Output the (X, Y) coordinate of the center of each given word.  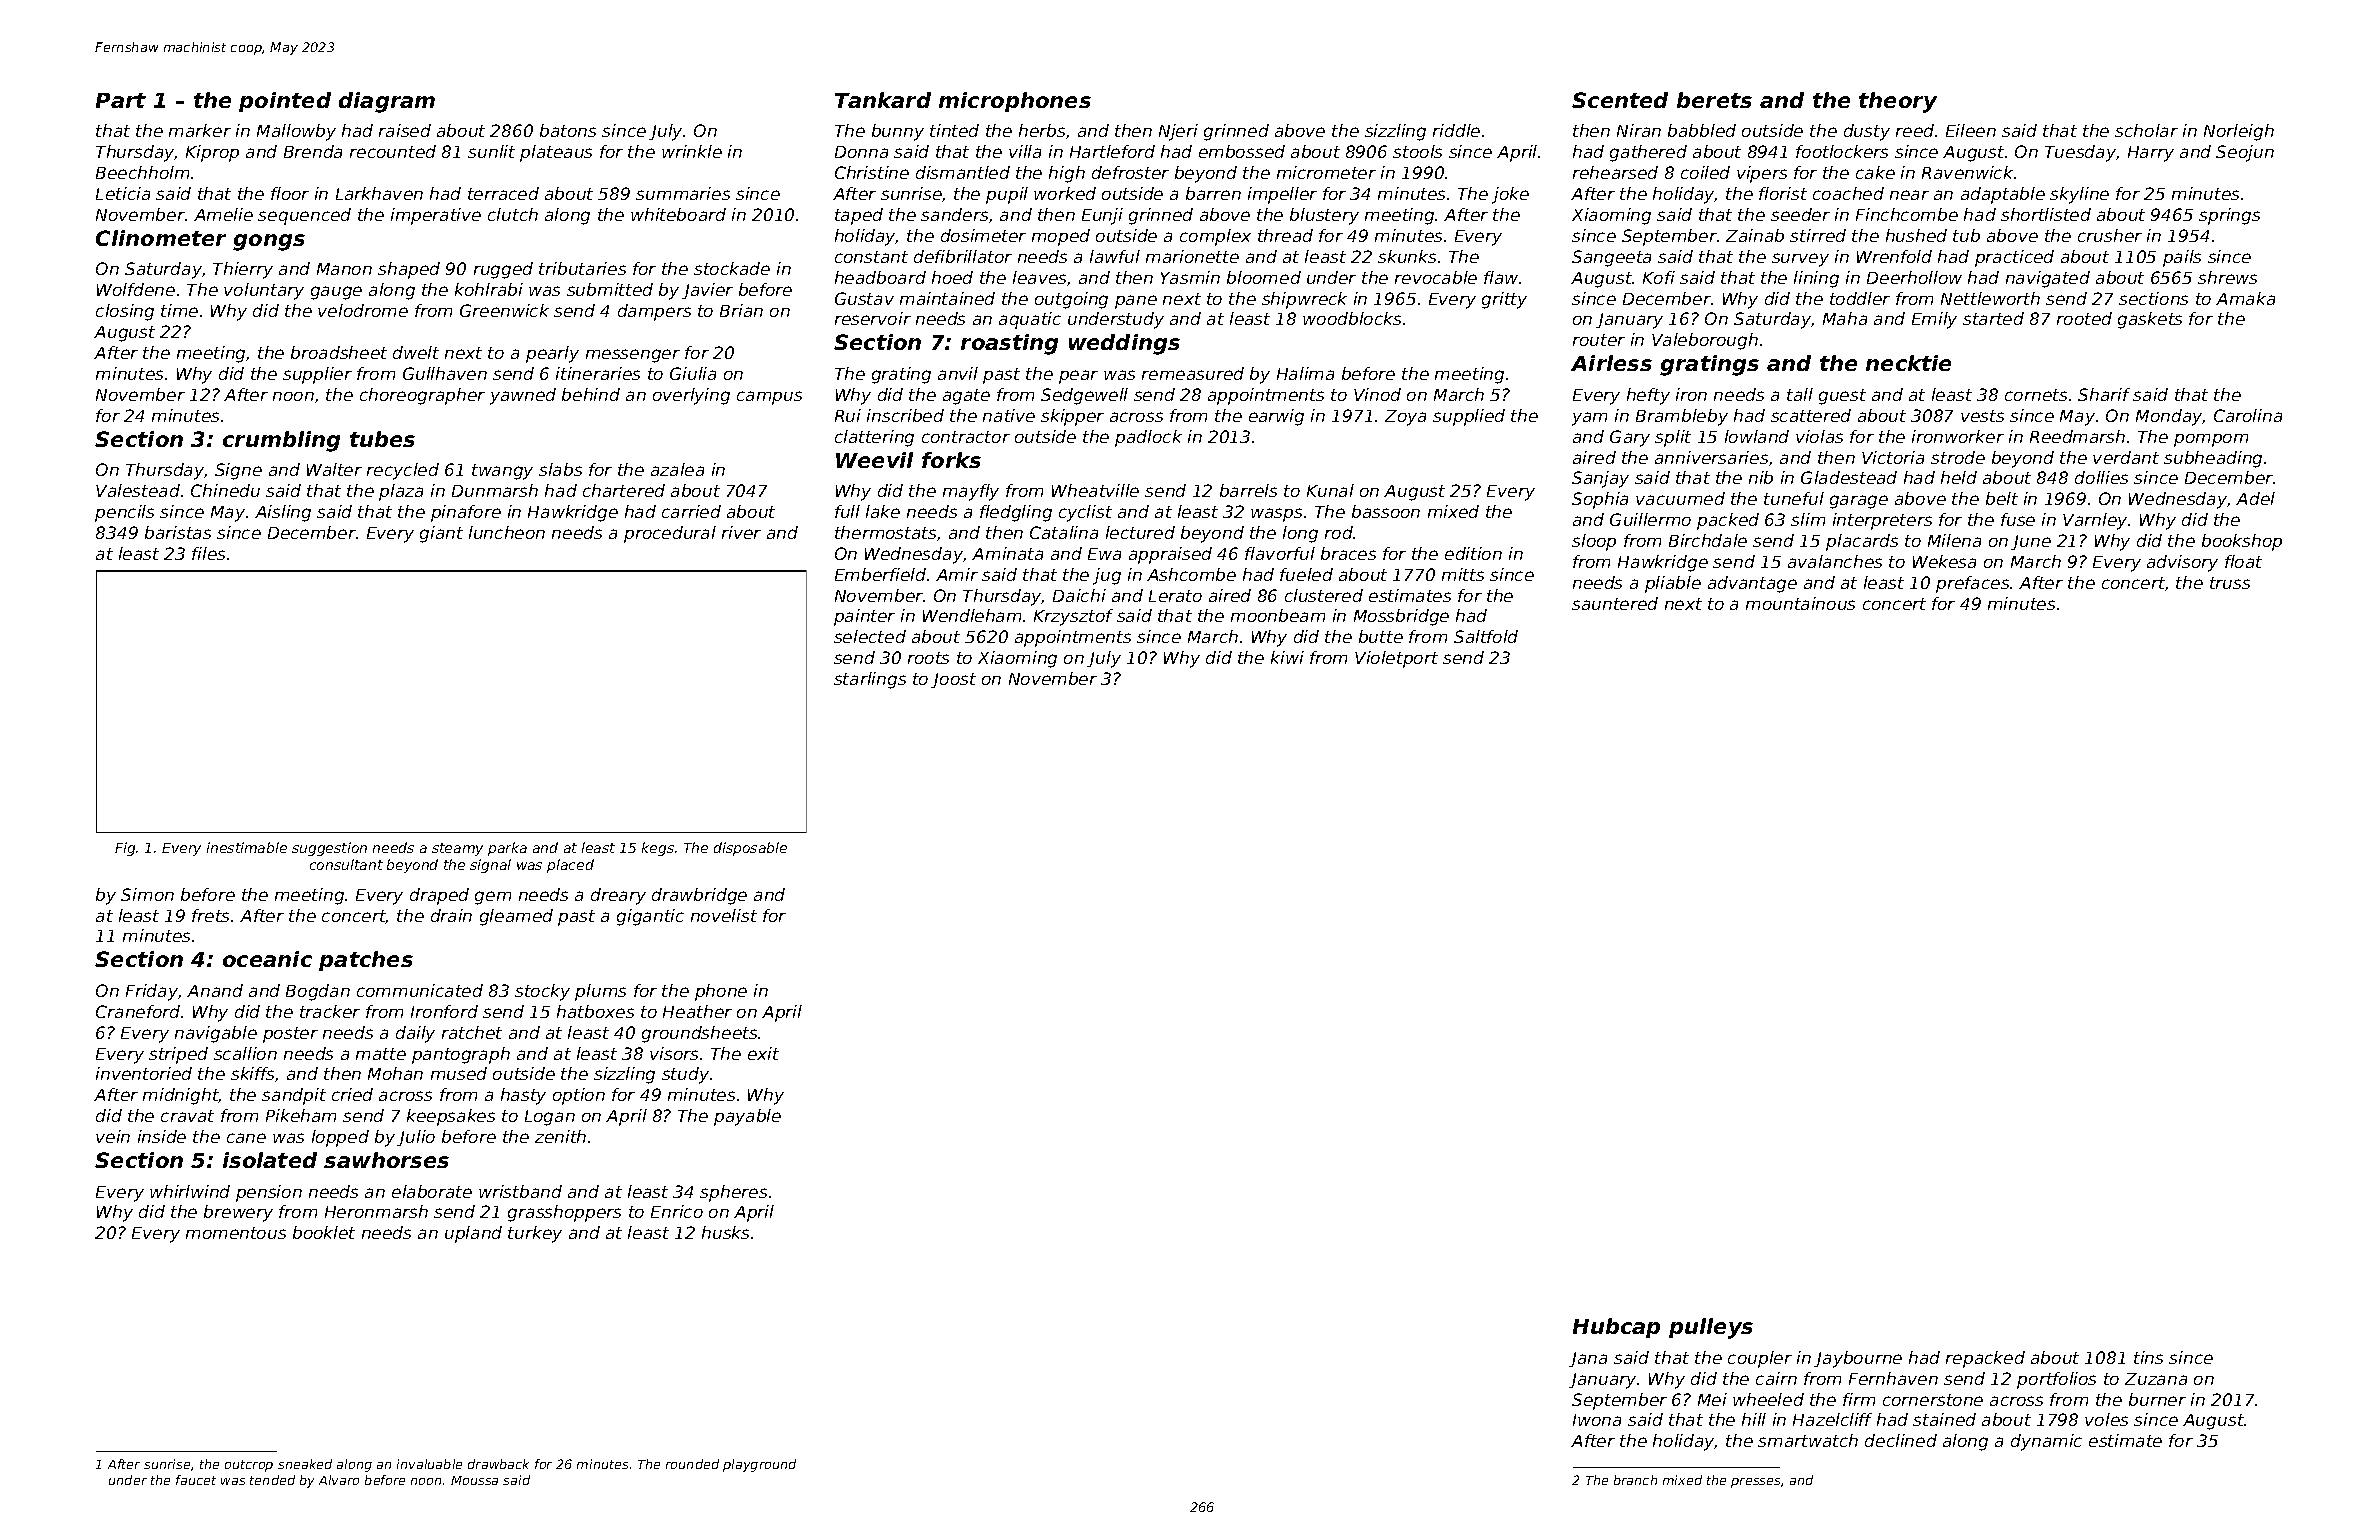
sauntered (1615, 603)
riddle (1456, 130)
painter (864, 617)
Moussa (474, 1480)
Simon (147, 894)
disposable (750, 849)
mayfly (971, 492)
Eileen (1971, 130)
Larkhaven (379, 193)
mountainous (1800, 603)
